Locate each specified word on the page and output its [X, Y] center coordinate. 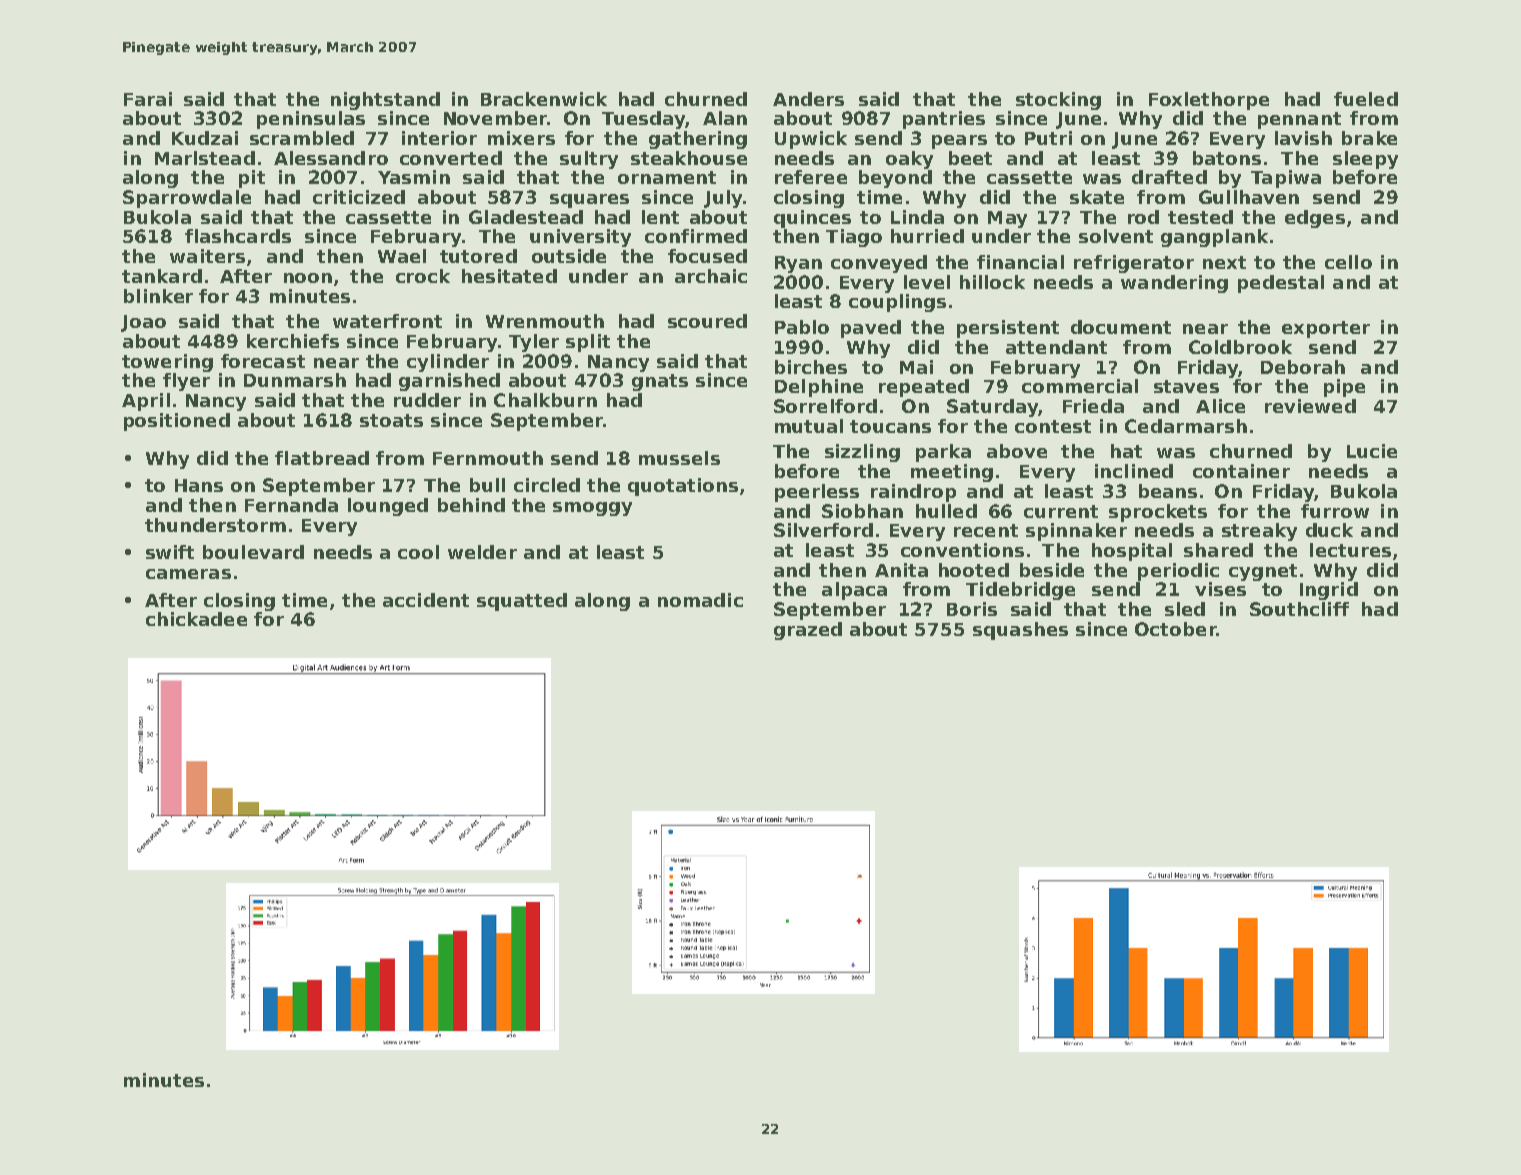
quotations [683, 487]
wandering [1174, 284]
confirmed [696, 236]
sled [1185, 609]
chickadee [196, 619]
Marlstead [205, 158]
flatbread [322, 458]
